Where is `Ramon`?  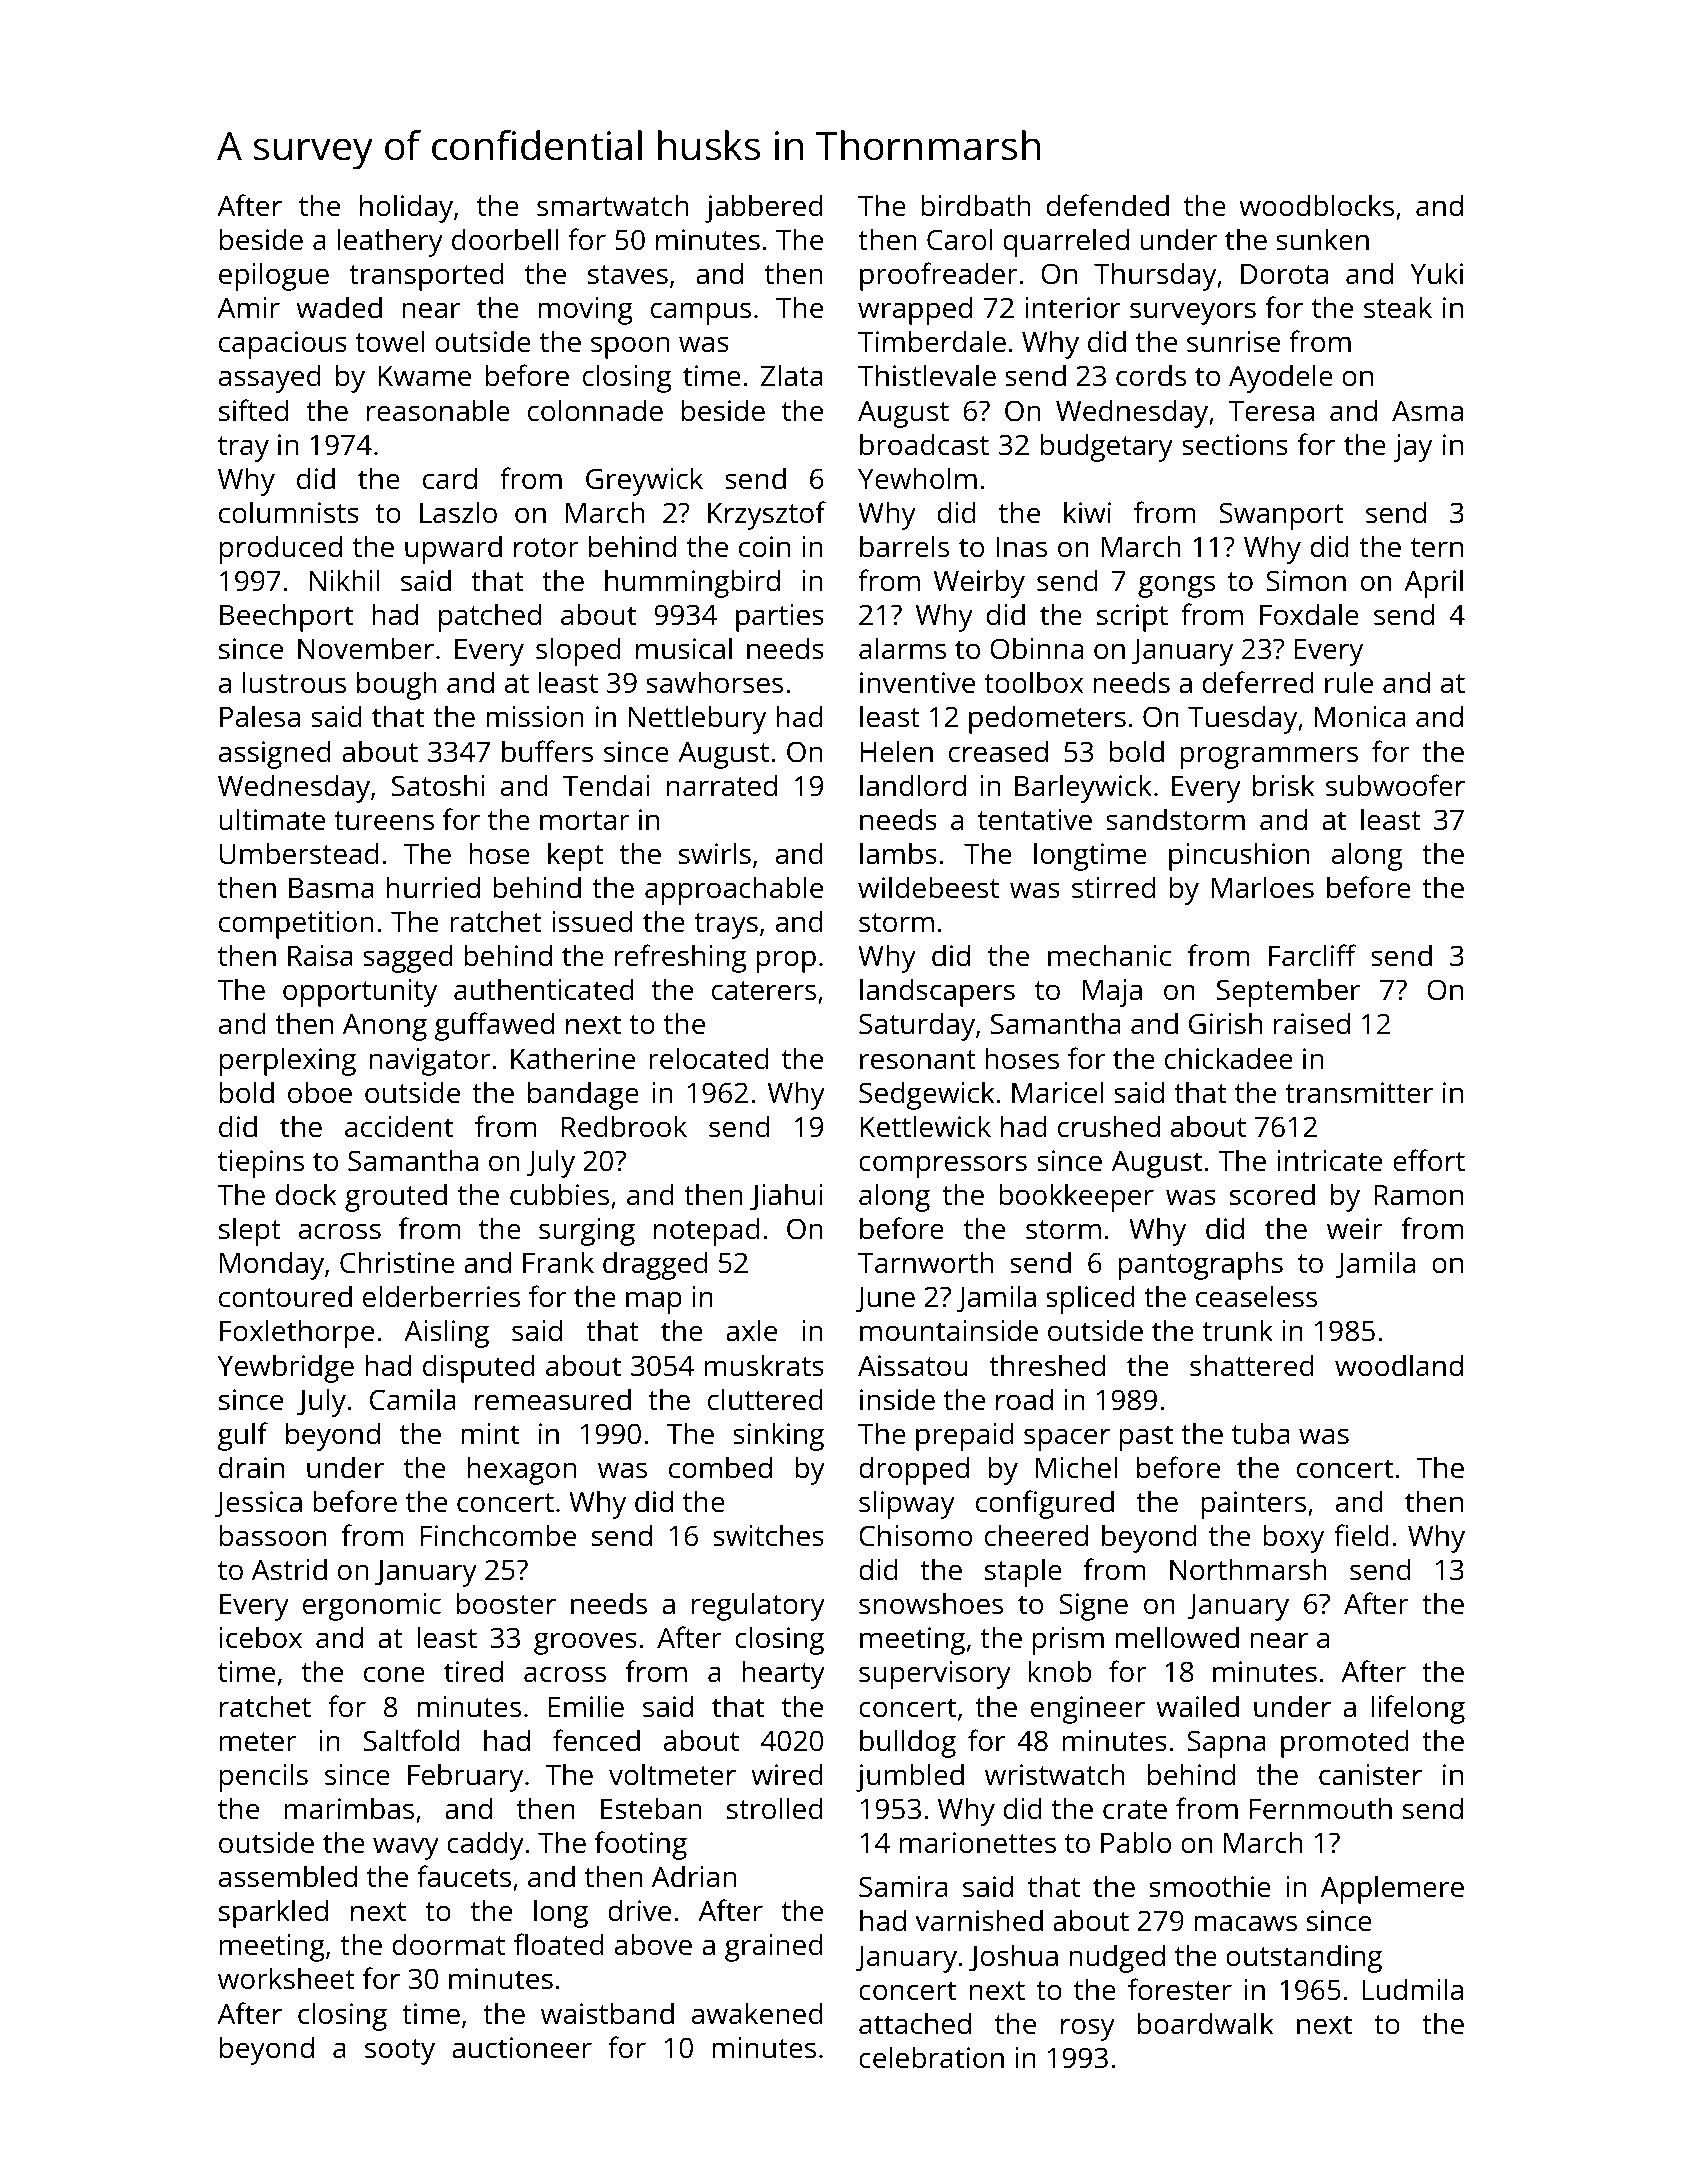
Ramon is located at coordinates (1418, 1195).
